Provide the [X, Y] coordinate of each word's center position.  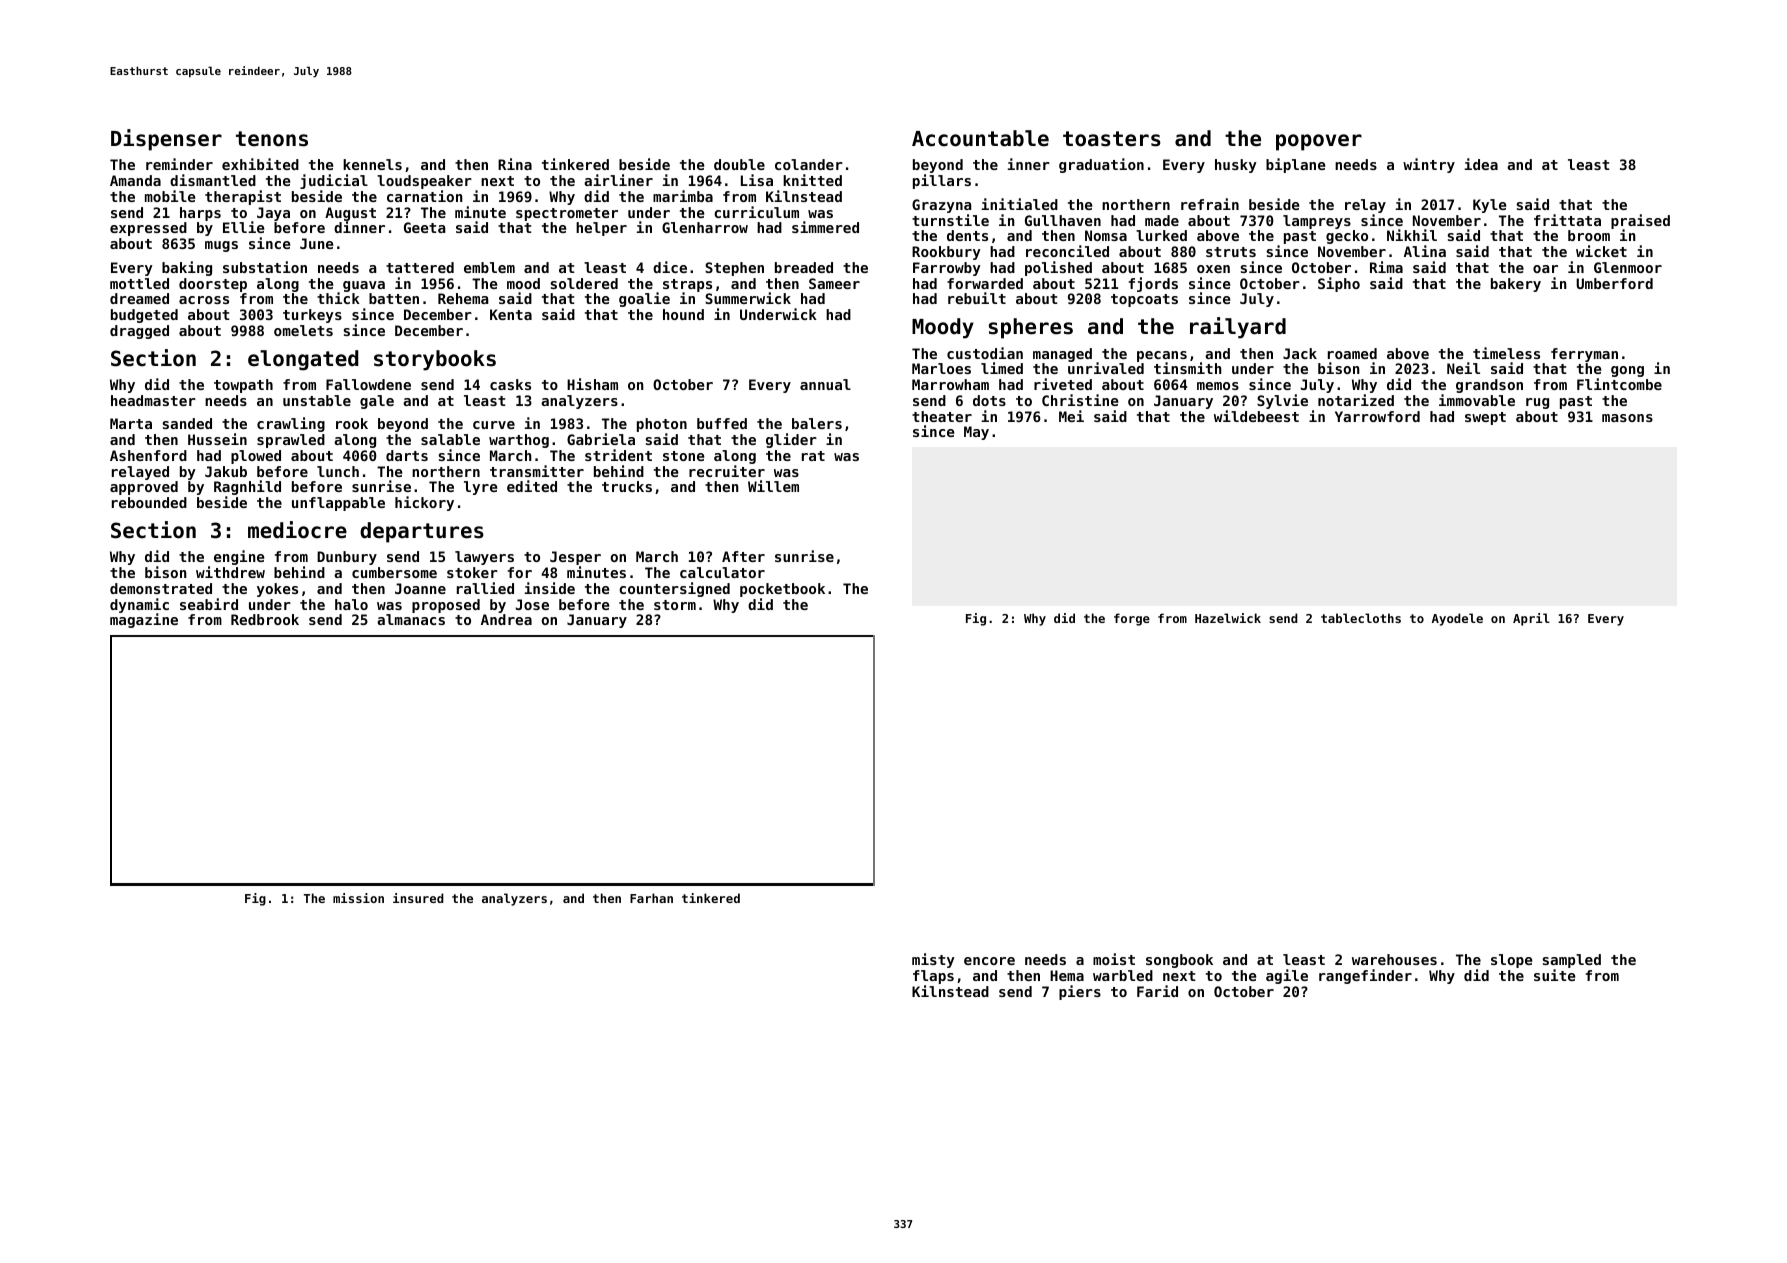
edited [532, 486]
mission [358, 898]
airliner [618, 180]
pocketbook [782, 590]
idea [1481, 164]
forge [1132, 619]
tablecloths [1361, 618]
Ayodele [1457, 619]
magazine [144, 621]
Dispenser [166, 140]
